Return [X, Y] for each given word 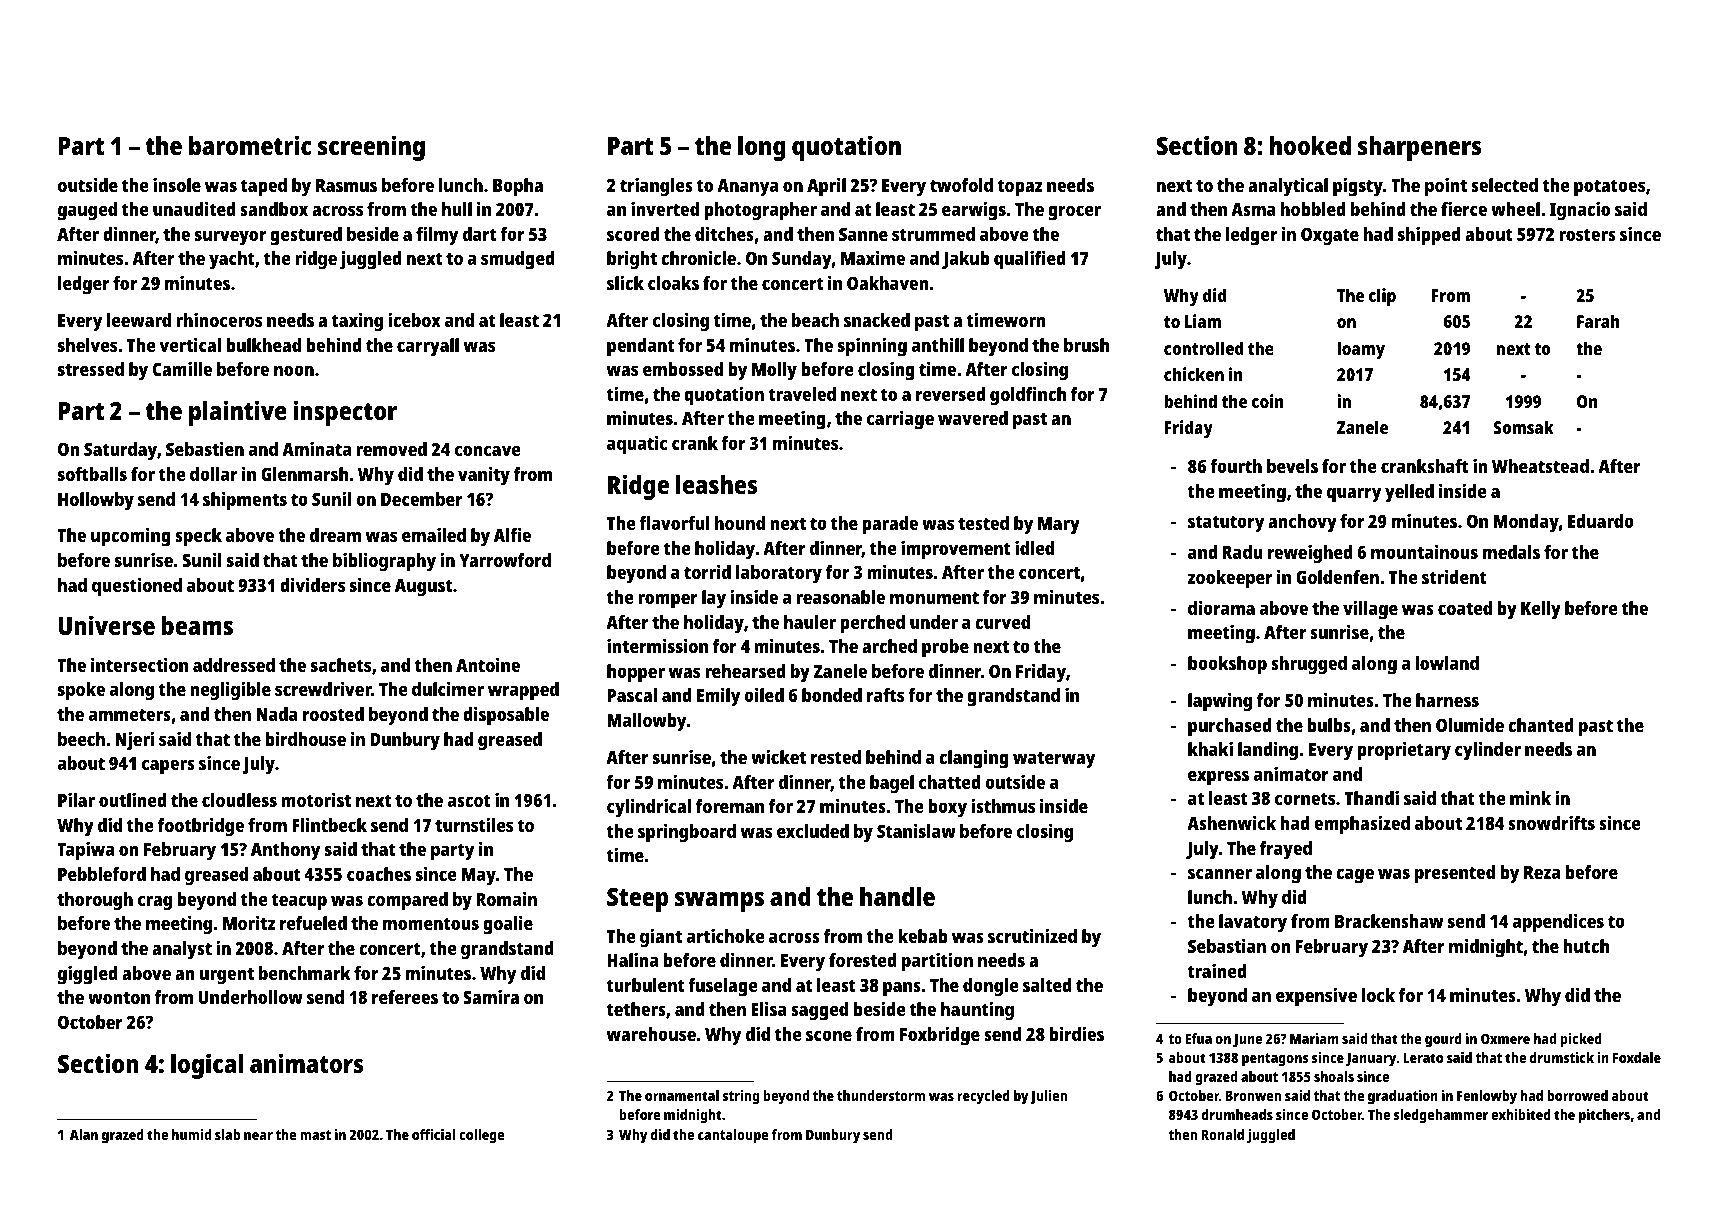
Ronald [1222, 1134]
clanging [974, 759]
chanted [1541, 725]
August [423, 588]
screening [371, 148]
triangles [656, 187]
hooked [1310, 145]
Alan [84, 1134]
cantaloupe [733, 1136]
